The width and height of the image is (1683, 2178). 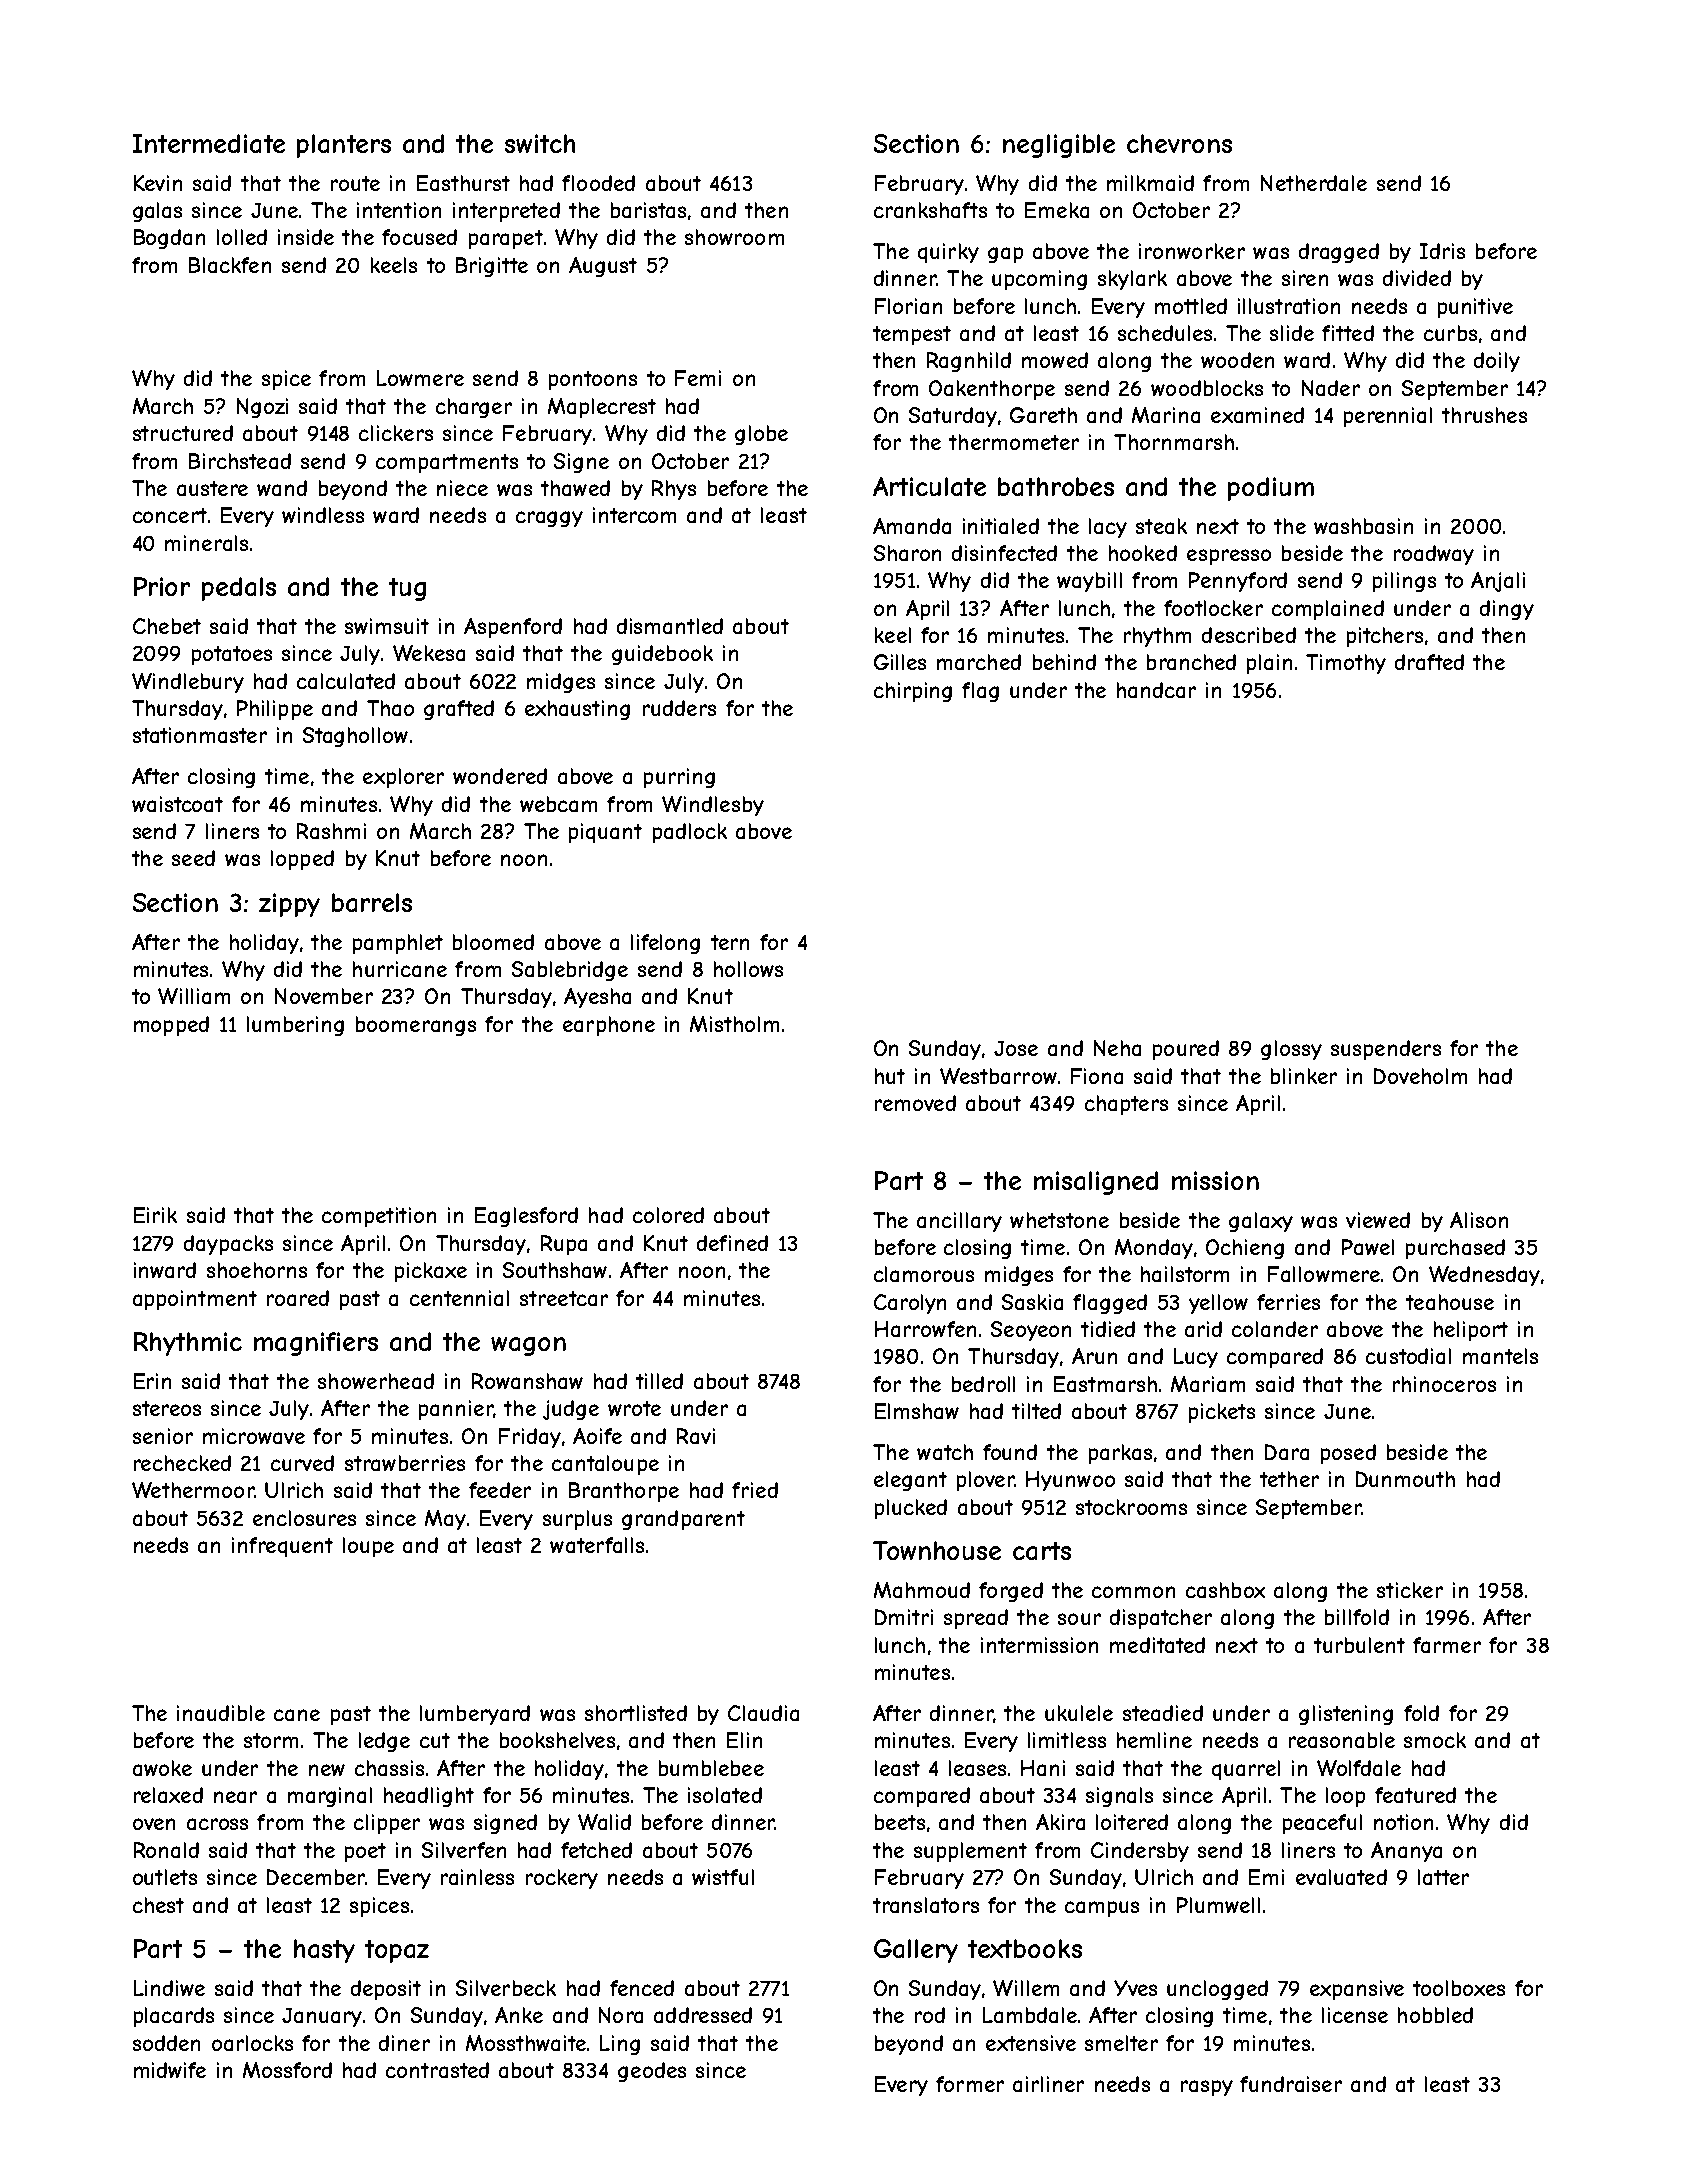 What do you see at coordinates (209, 143) in the image?
I see `Intermediate` at bounding box center [209, 143].
